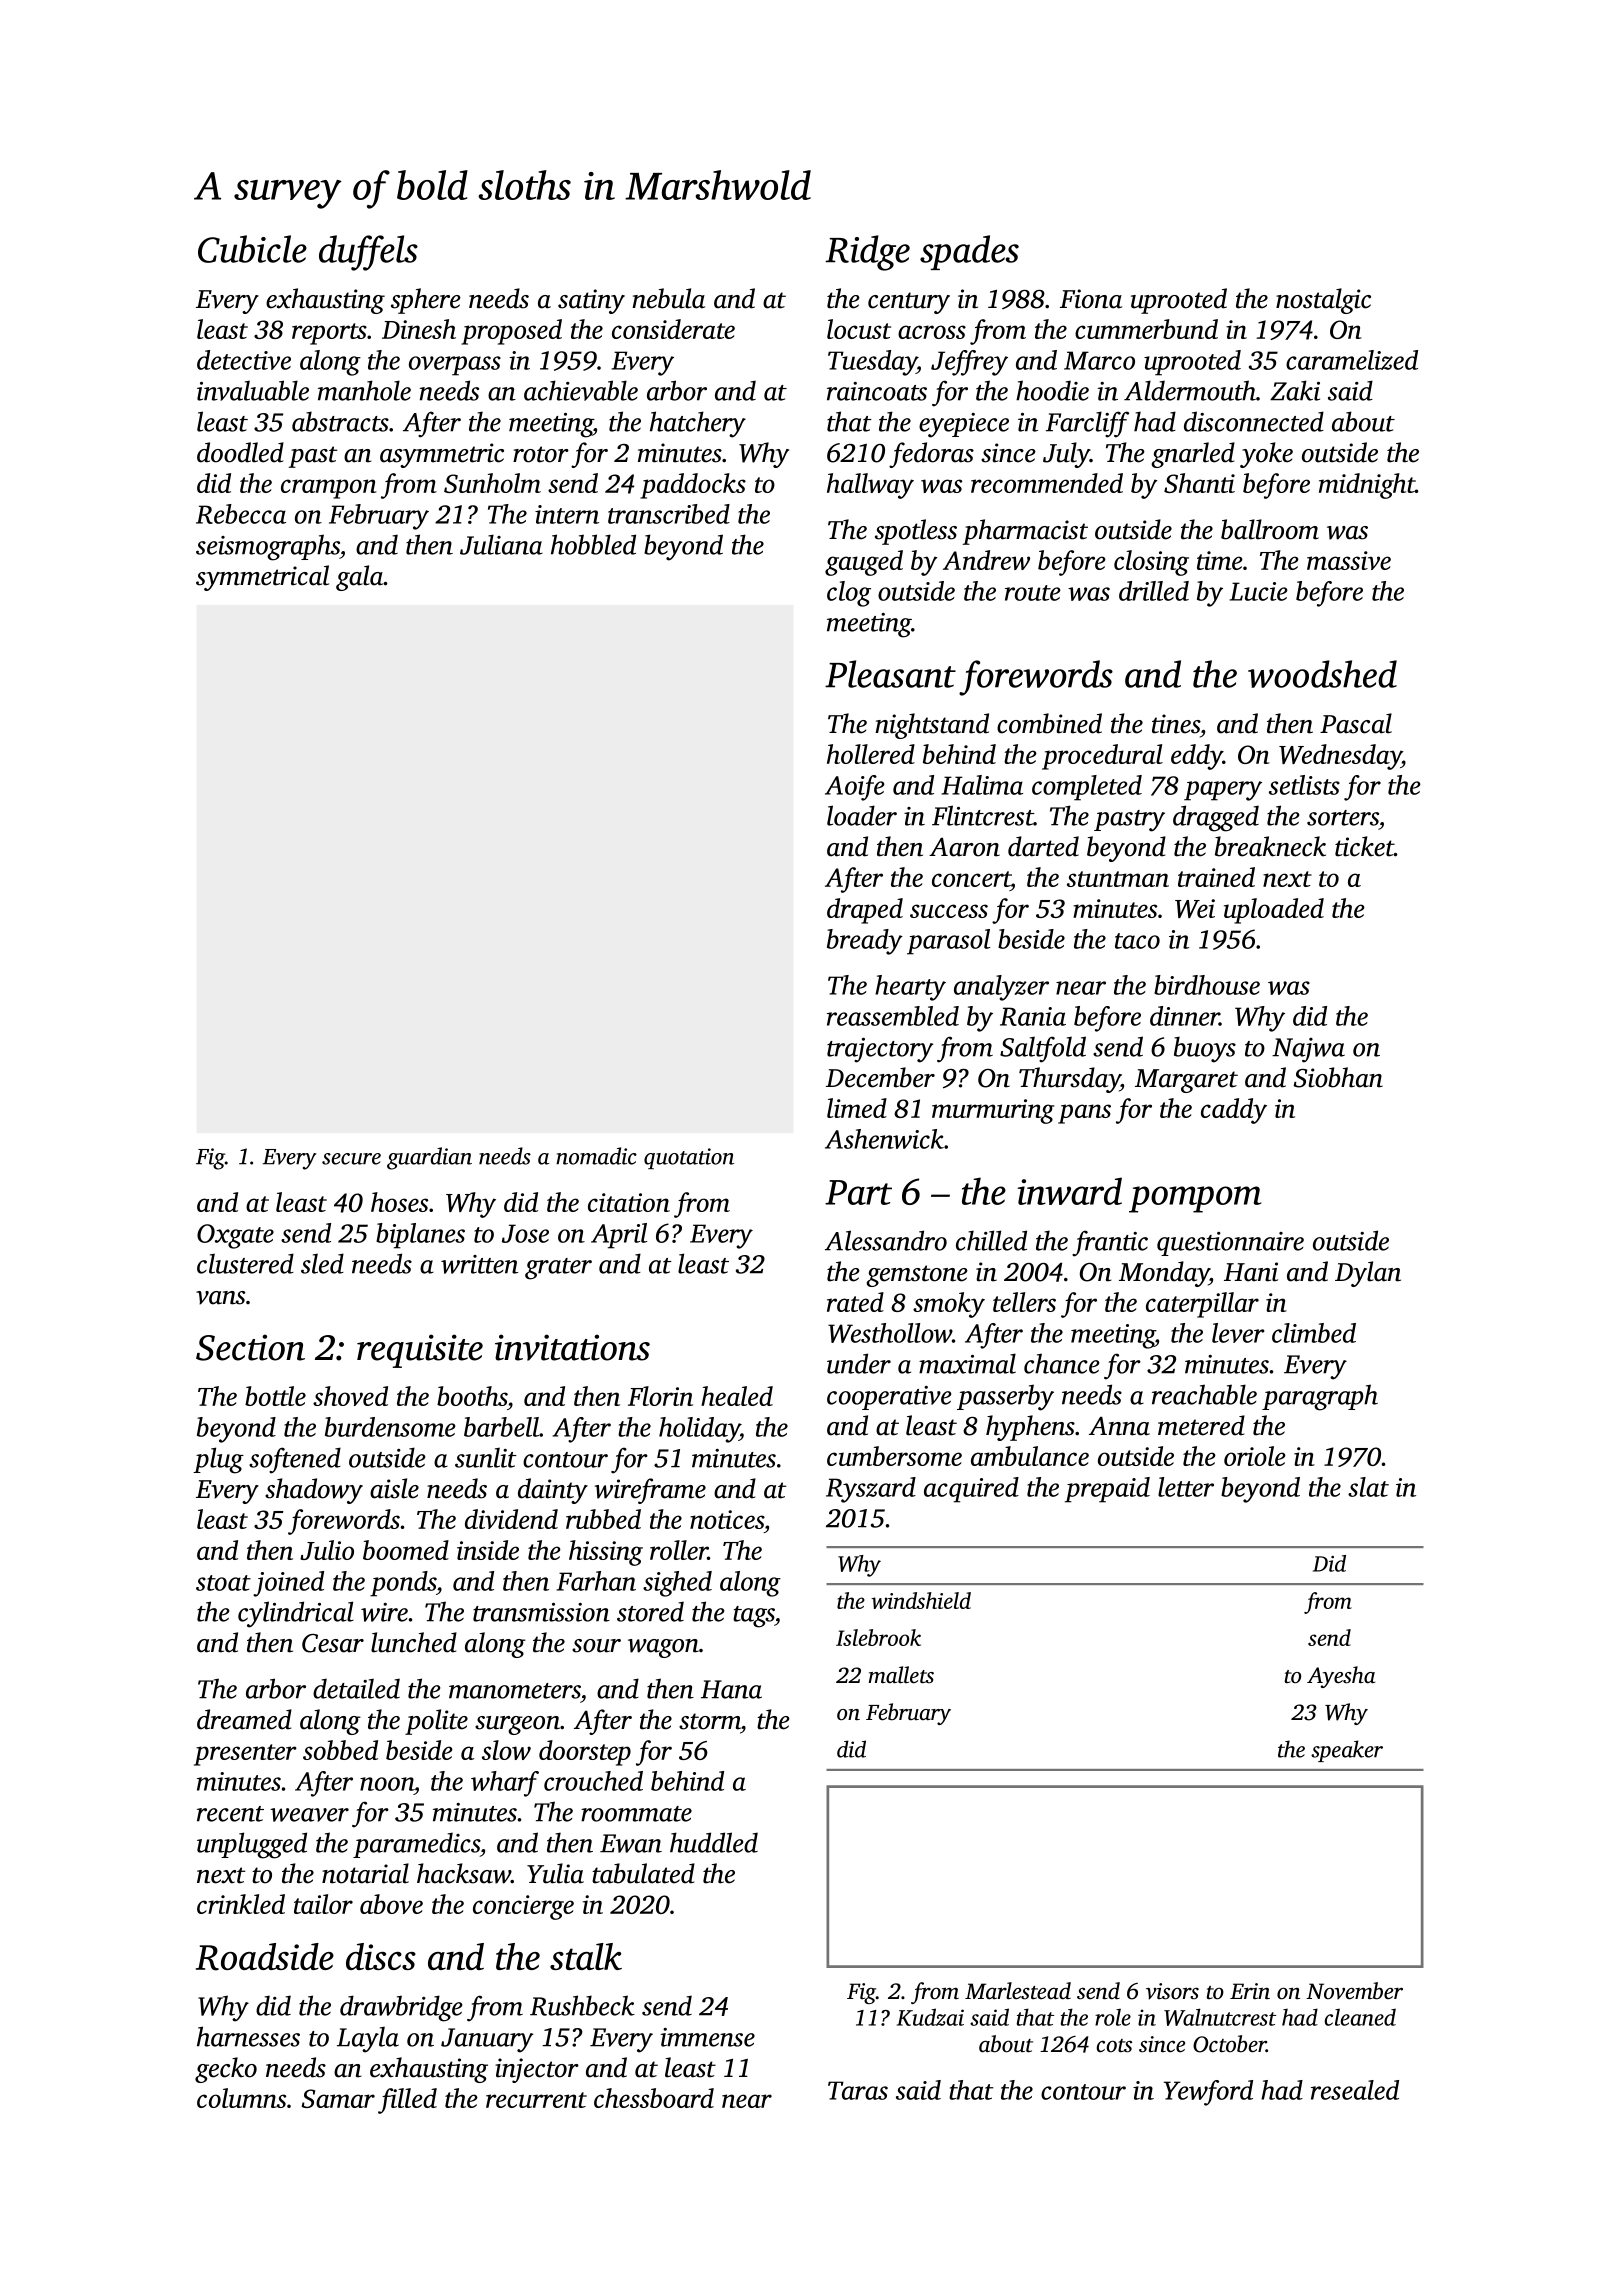 Image resolution: width=1620 pixels, height=2292 pixels. What do you see at coordinates (668, 298) in the screenshot?
I see `nebula` at bounding box center [668, 298].
